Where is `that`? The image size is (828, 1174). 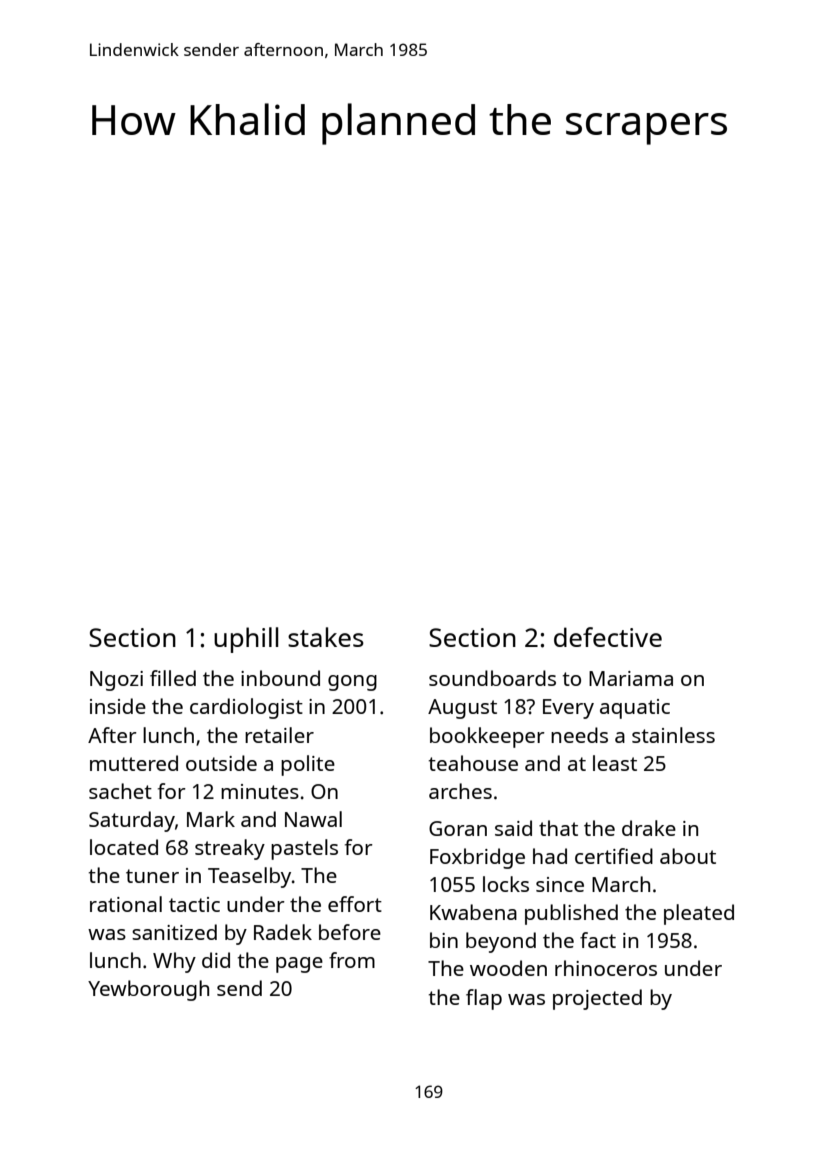
that is located at coordinates (558, 828).
